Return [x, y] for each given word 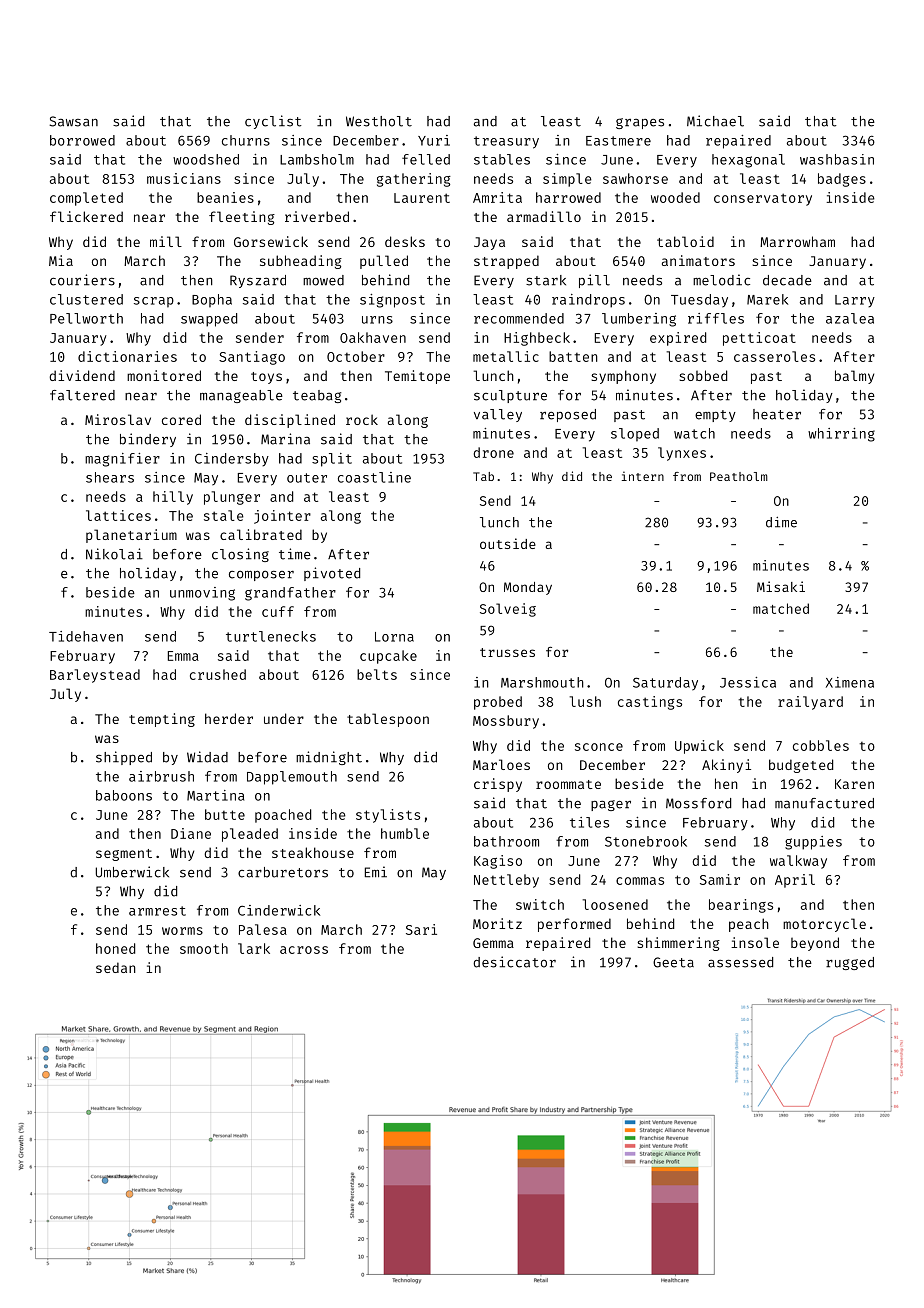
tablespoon [388, 720]
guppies [813, 843]
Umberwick [132, 872]
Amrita [497, 197]
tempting [162, 720]
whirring [841, 435]
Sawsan [73, 121]
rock [362, 419]
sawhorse [635, 178]
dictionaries [127, 356]
